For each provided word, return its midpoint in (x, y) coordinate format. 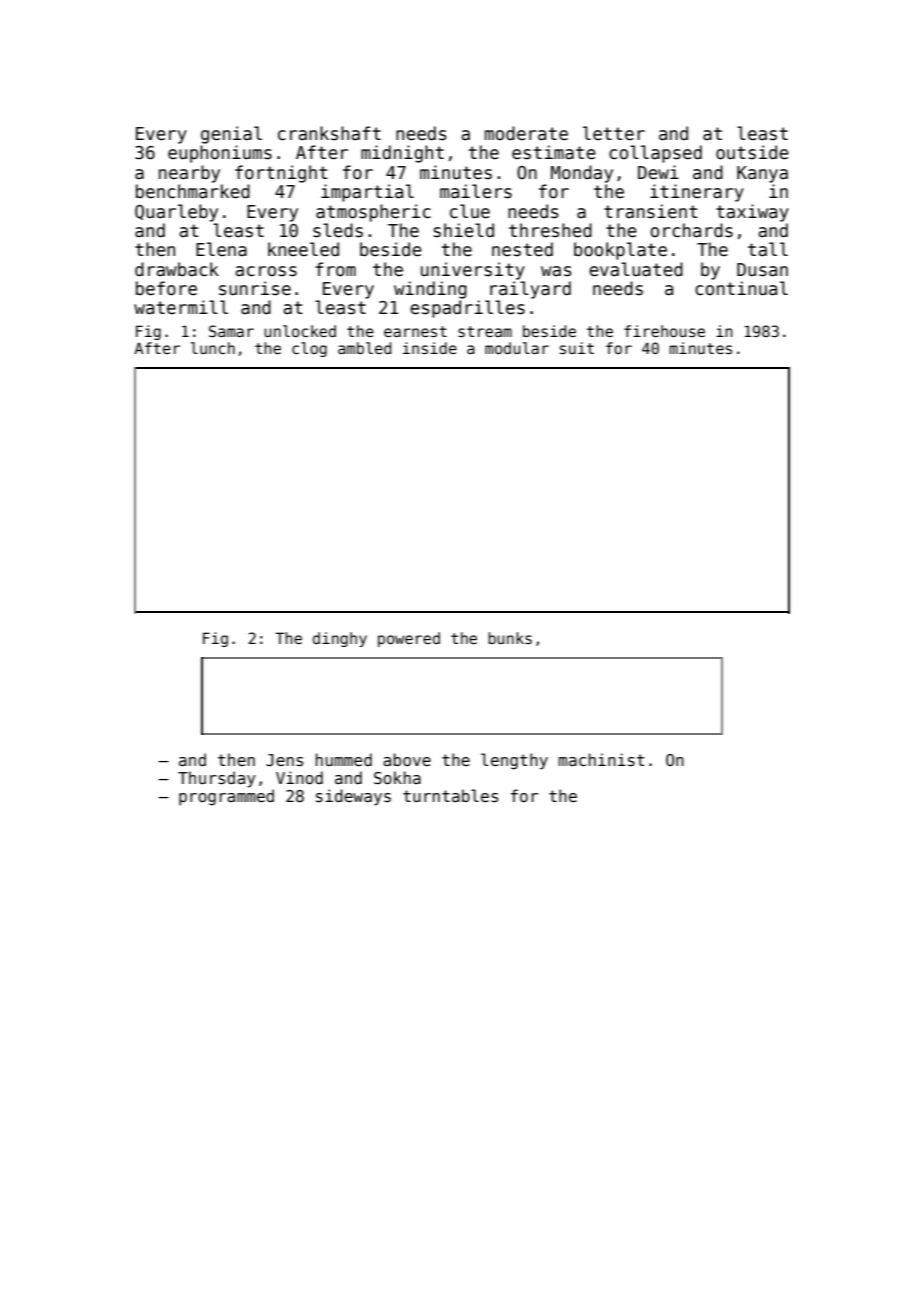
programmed (226, 797)
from (335, 269)
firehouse (664, 331)
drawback (177, 269)
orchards (692, 230)
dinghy (340, 639)
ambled (364, 348)
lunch (213, 348)
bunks (510, 638)
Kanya (762, 174)
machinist (602, 759)
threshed (550, 230)
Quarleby (176, 213)
